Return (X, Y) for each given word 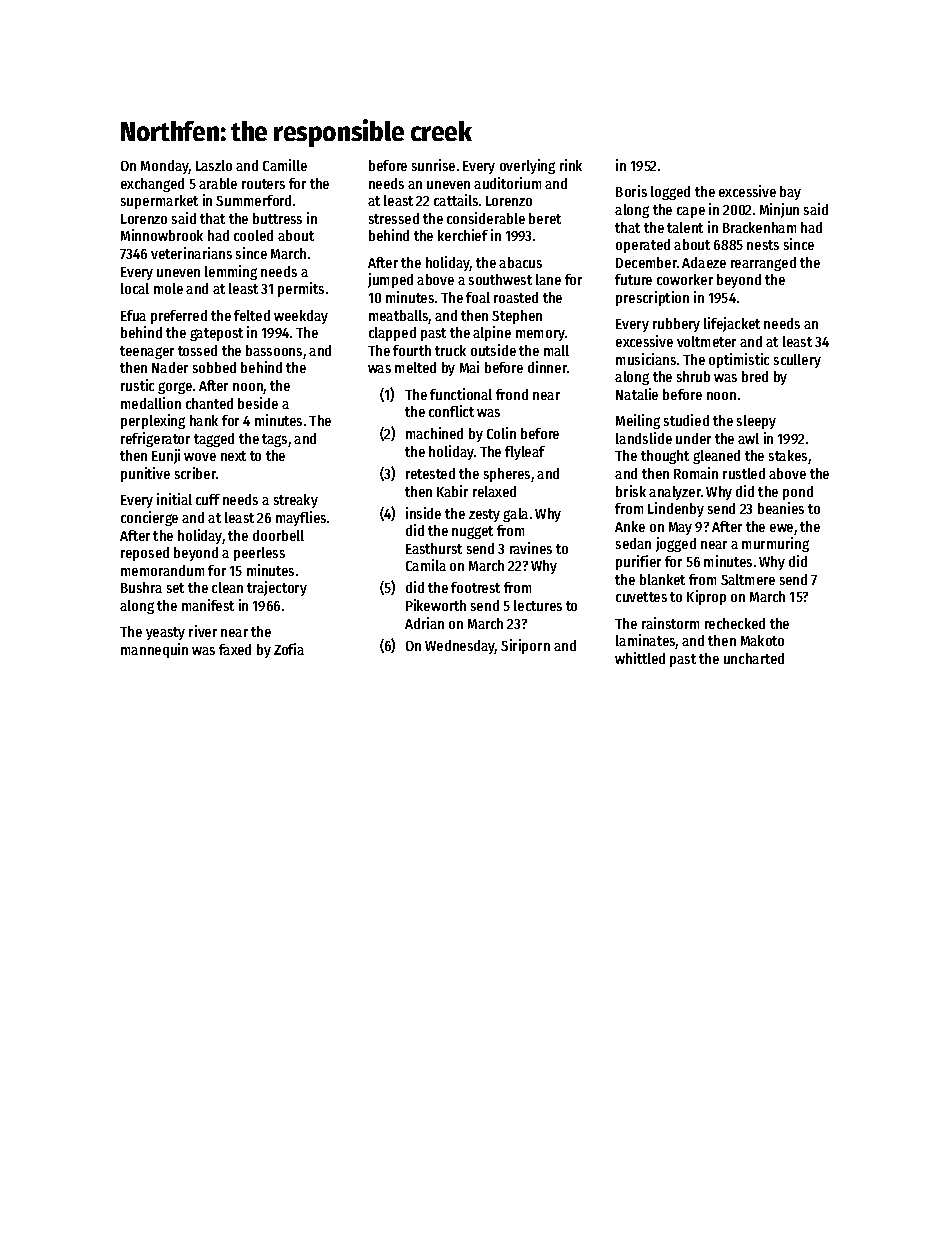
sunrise (433, 165)
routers (263, 184)
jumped (390, 280)
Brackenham (759, 227)
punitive (145, 474)
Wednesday (460, 647)
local (135, 288)
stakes (788, 455)
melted (415, 367)
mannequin (154, 650)
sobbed (214, 367)
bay (790, 193)
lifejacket (732, 324)
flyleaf (525, 453)
